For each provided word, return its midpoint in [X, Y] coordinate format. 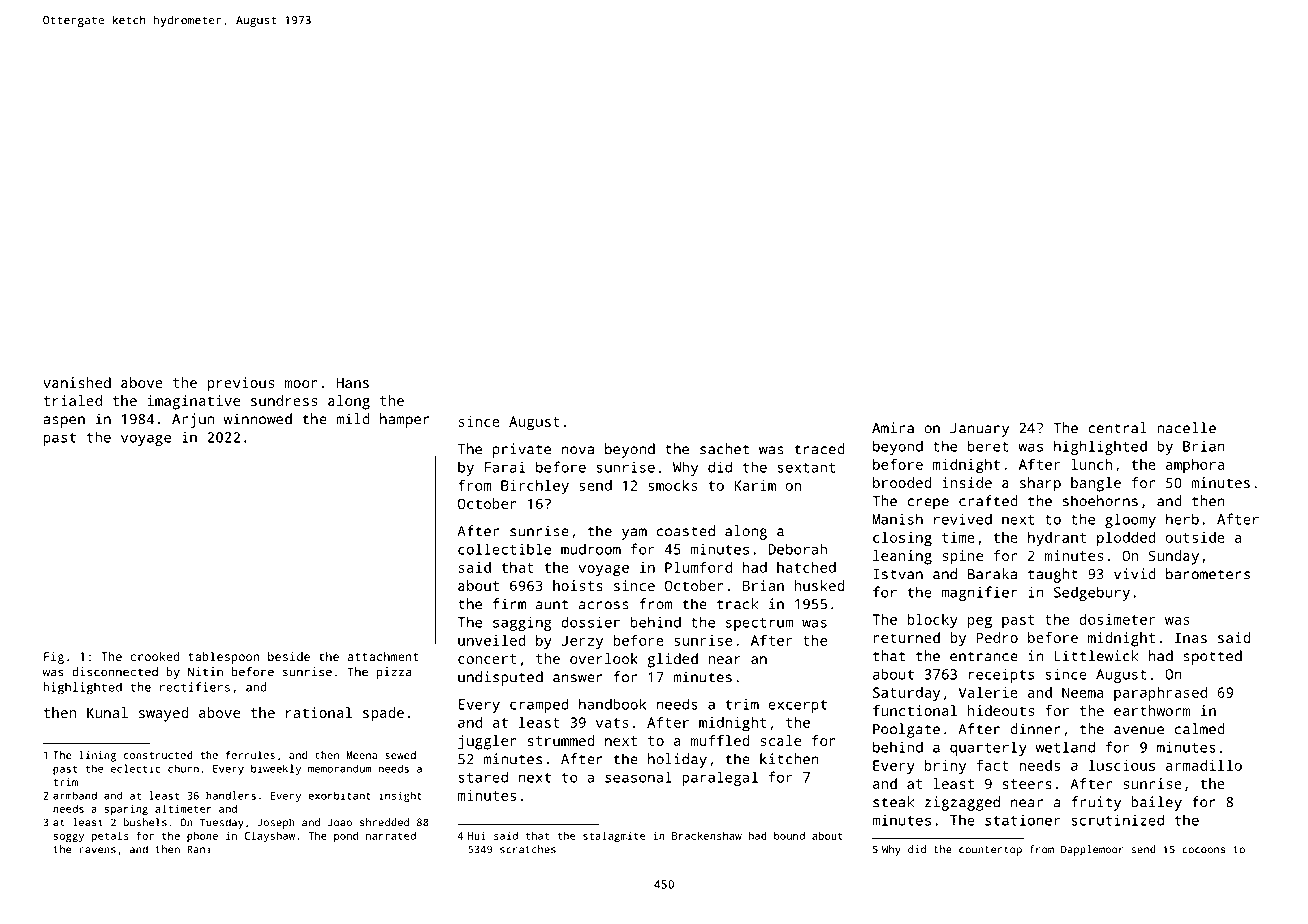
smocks [673, 485]
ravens [97, 850]
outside [1195, 537]
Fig [54, 658]
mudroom [591, 549]
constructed [158, 755]
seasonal [638, 777]
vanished [77, 382]
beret [988, 446]
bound [789, 836]
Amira [893, 428]
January [979, 430]
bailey [1156, 803]
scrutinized [1117, 820]
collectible [504, 549]
